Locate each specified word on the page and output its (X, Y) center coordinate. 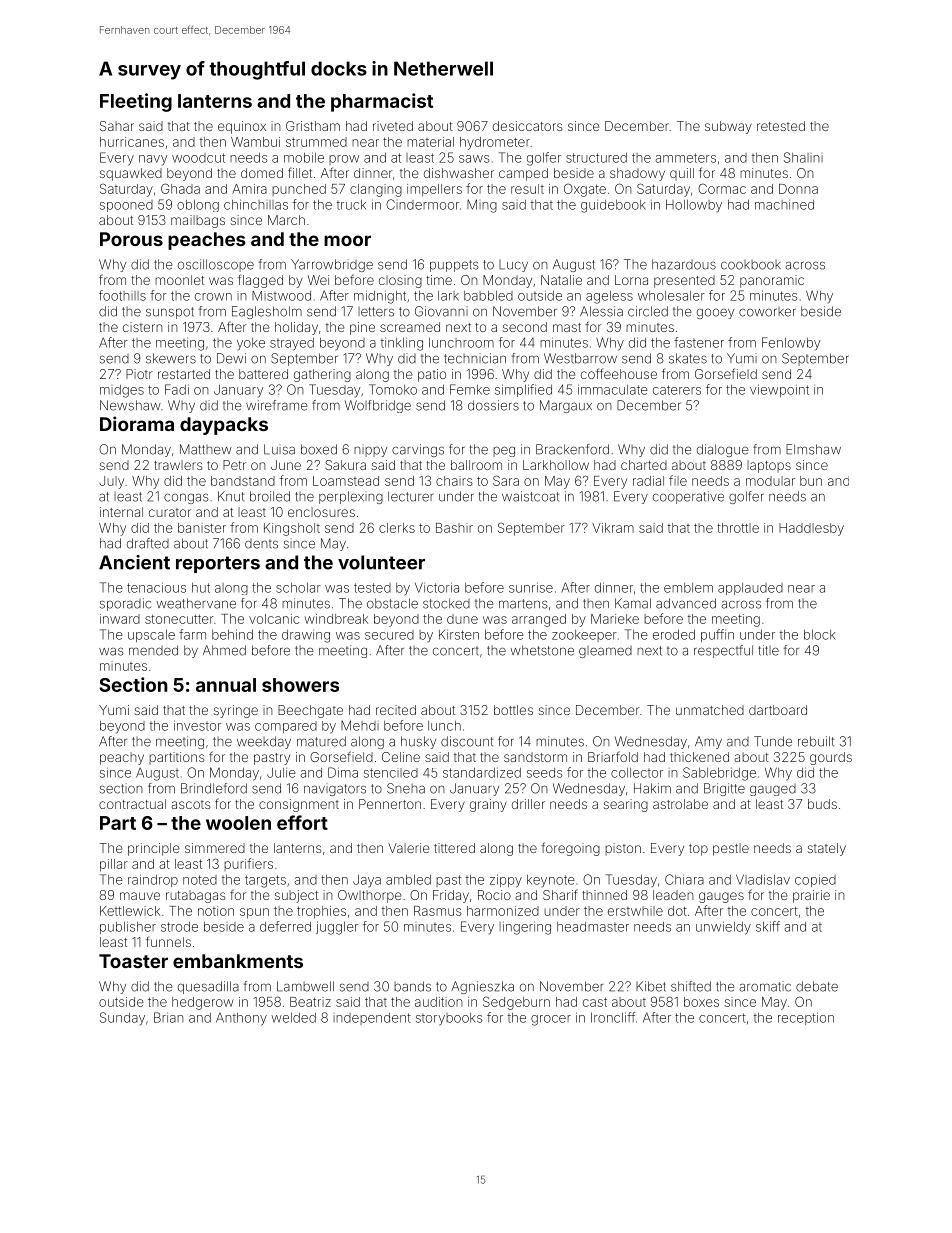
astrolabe (680, 804)
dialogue (722, 450)
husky (418, 742)
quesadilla (208, 987)
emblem (688, 588)
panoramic (772, 281)
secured (389, 635)
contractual (132, 804)
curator (170, 512)
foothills (122, 295)
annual (226, 685)
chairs (454, 481)
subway (728, 127)
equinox (242, 127)
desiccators (527, 126)
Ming (482, 206)
